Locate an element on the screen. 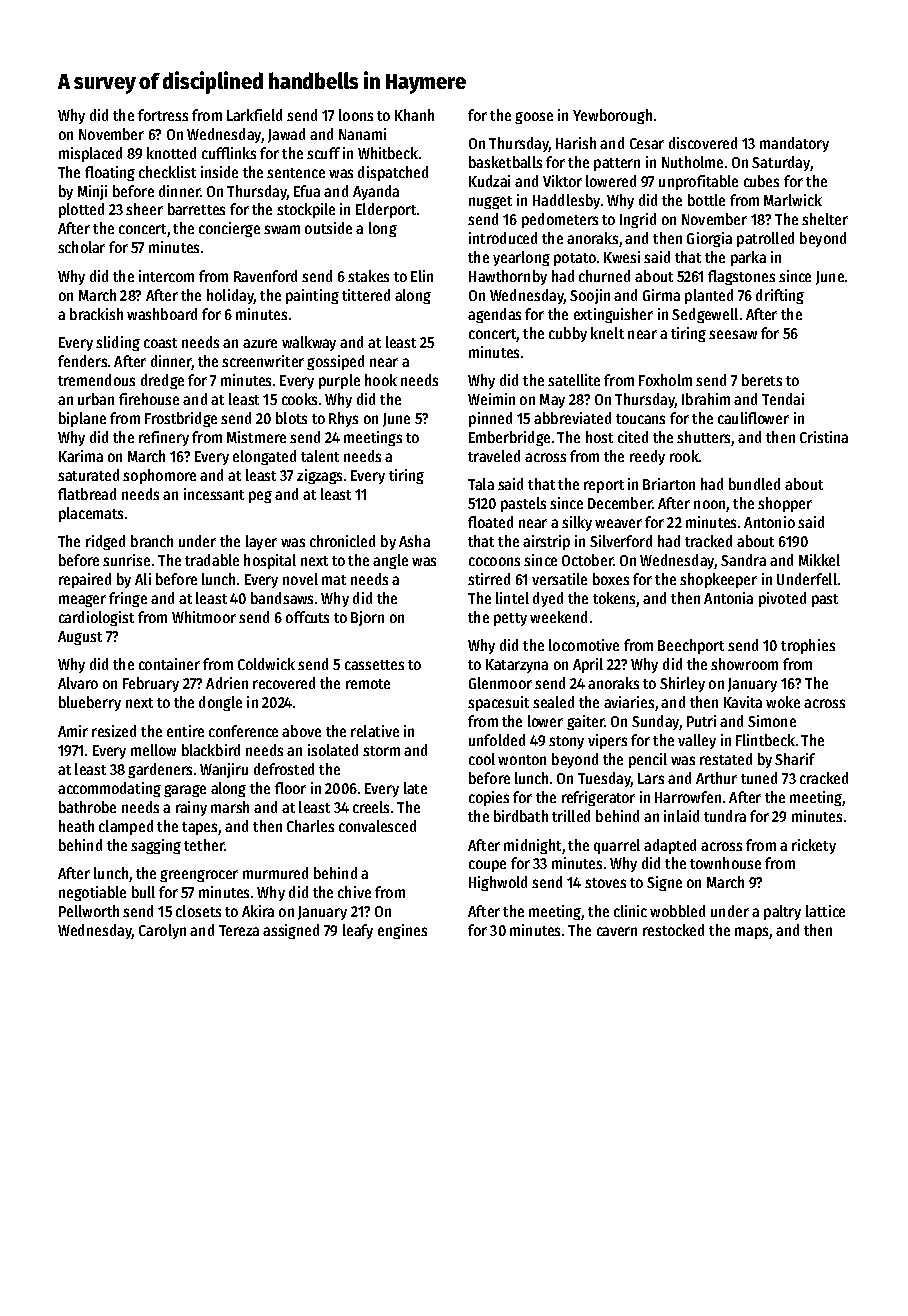  Adrien is located at coordinates (227, 683).
